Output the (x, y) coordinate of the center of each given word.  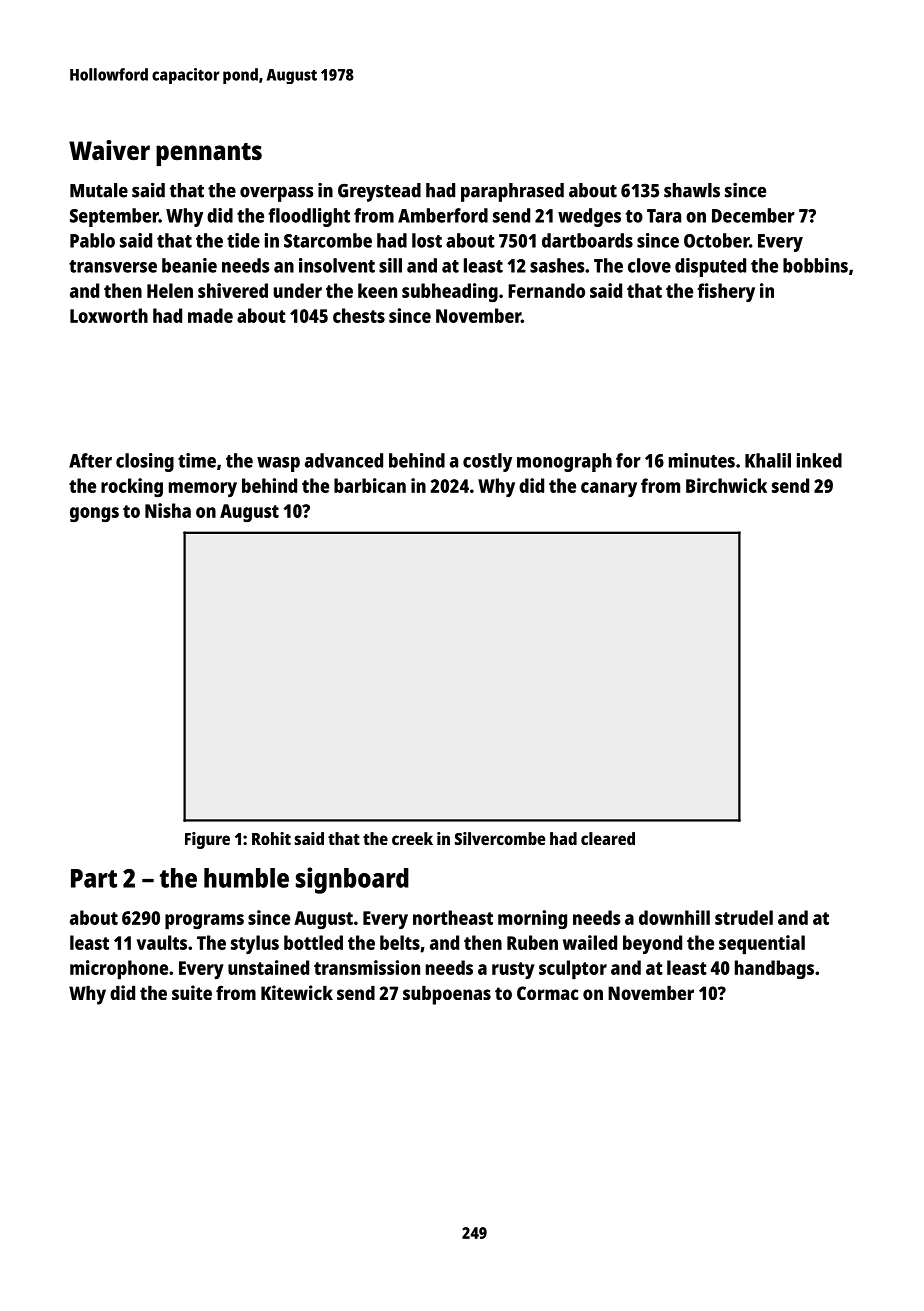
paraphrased (512, 192)
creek (412, 838)
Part (94, 878)
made (210, 315)
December (753, 215)
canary (609, 489)
